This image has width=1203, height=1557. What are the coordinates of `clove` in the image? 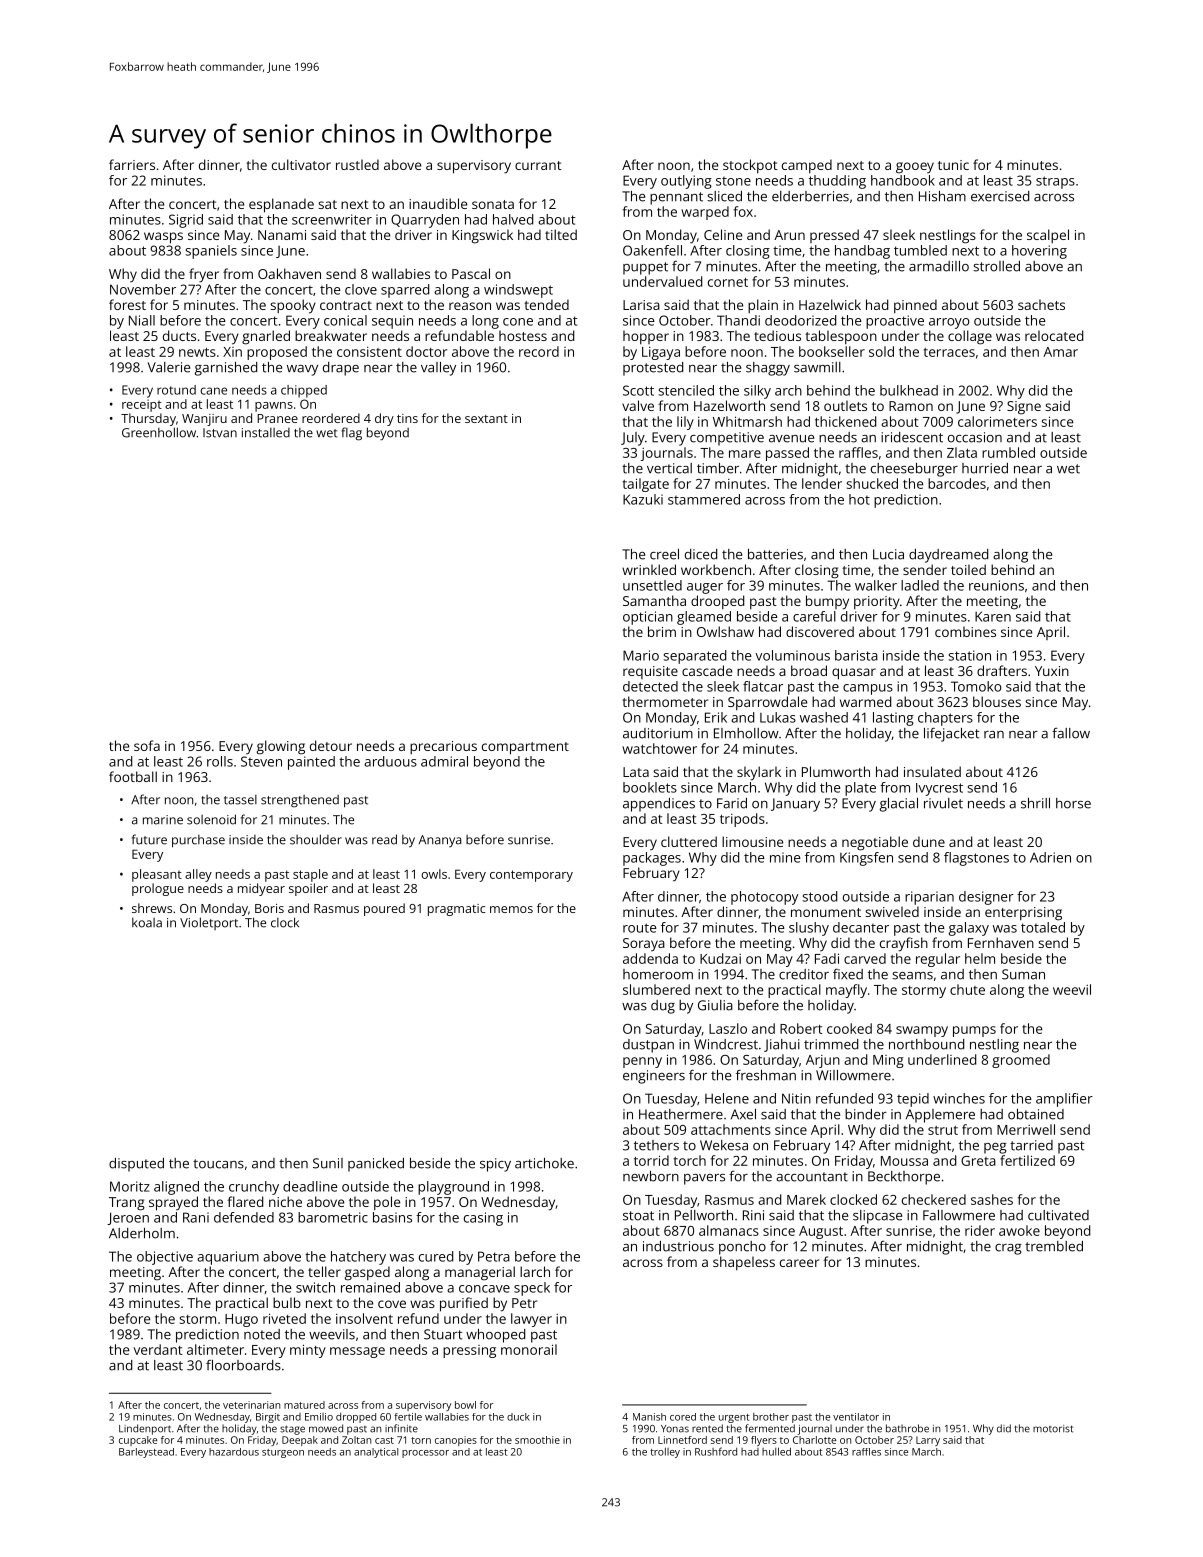 It's located at (361, 289).
